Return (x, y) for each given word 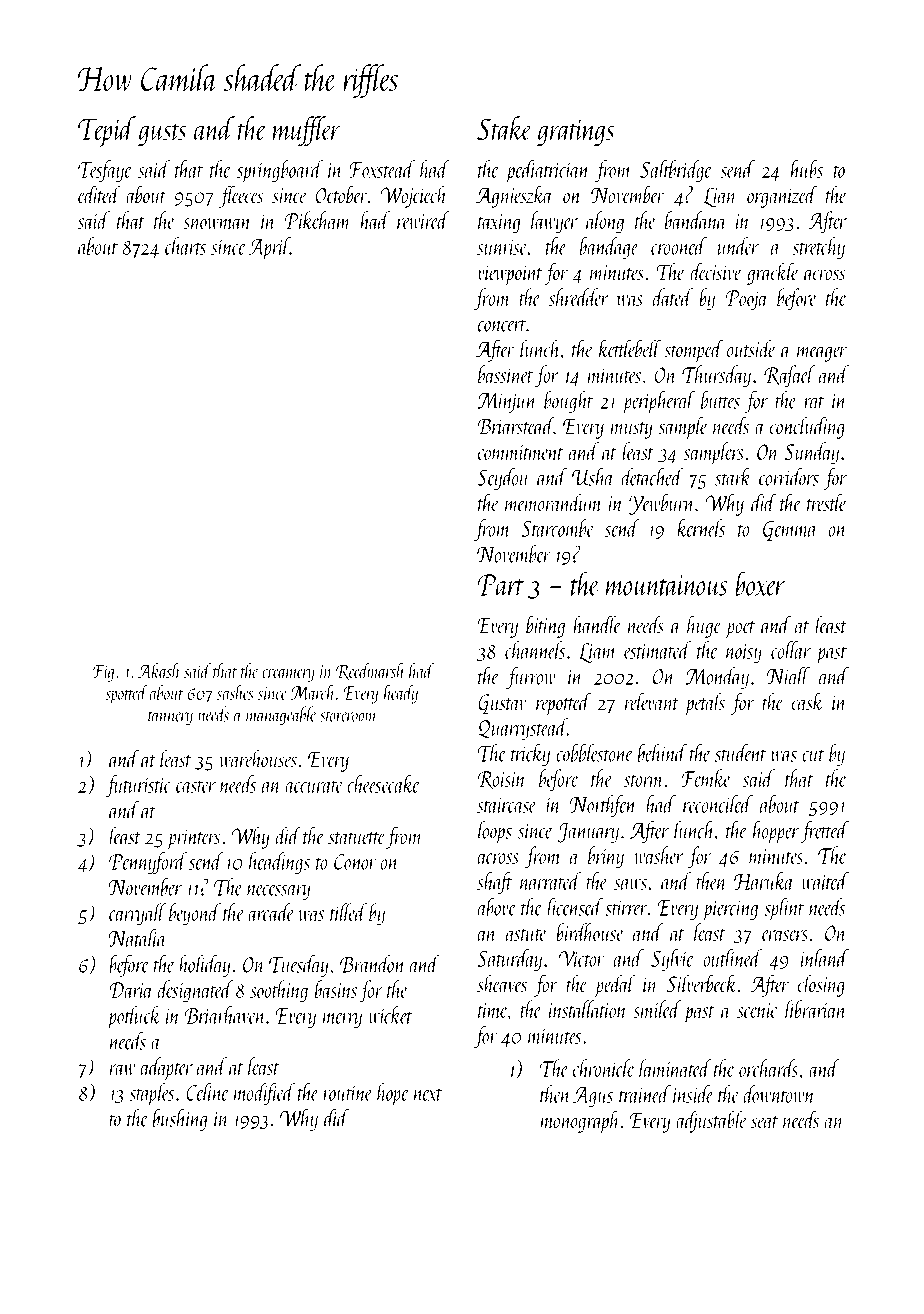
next (428, 1095)
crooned (679, 246)
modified (264, 1094)
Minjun (507, 403)
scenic (757, 1010)
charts (185, 246)
